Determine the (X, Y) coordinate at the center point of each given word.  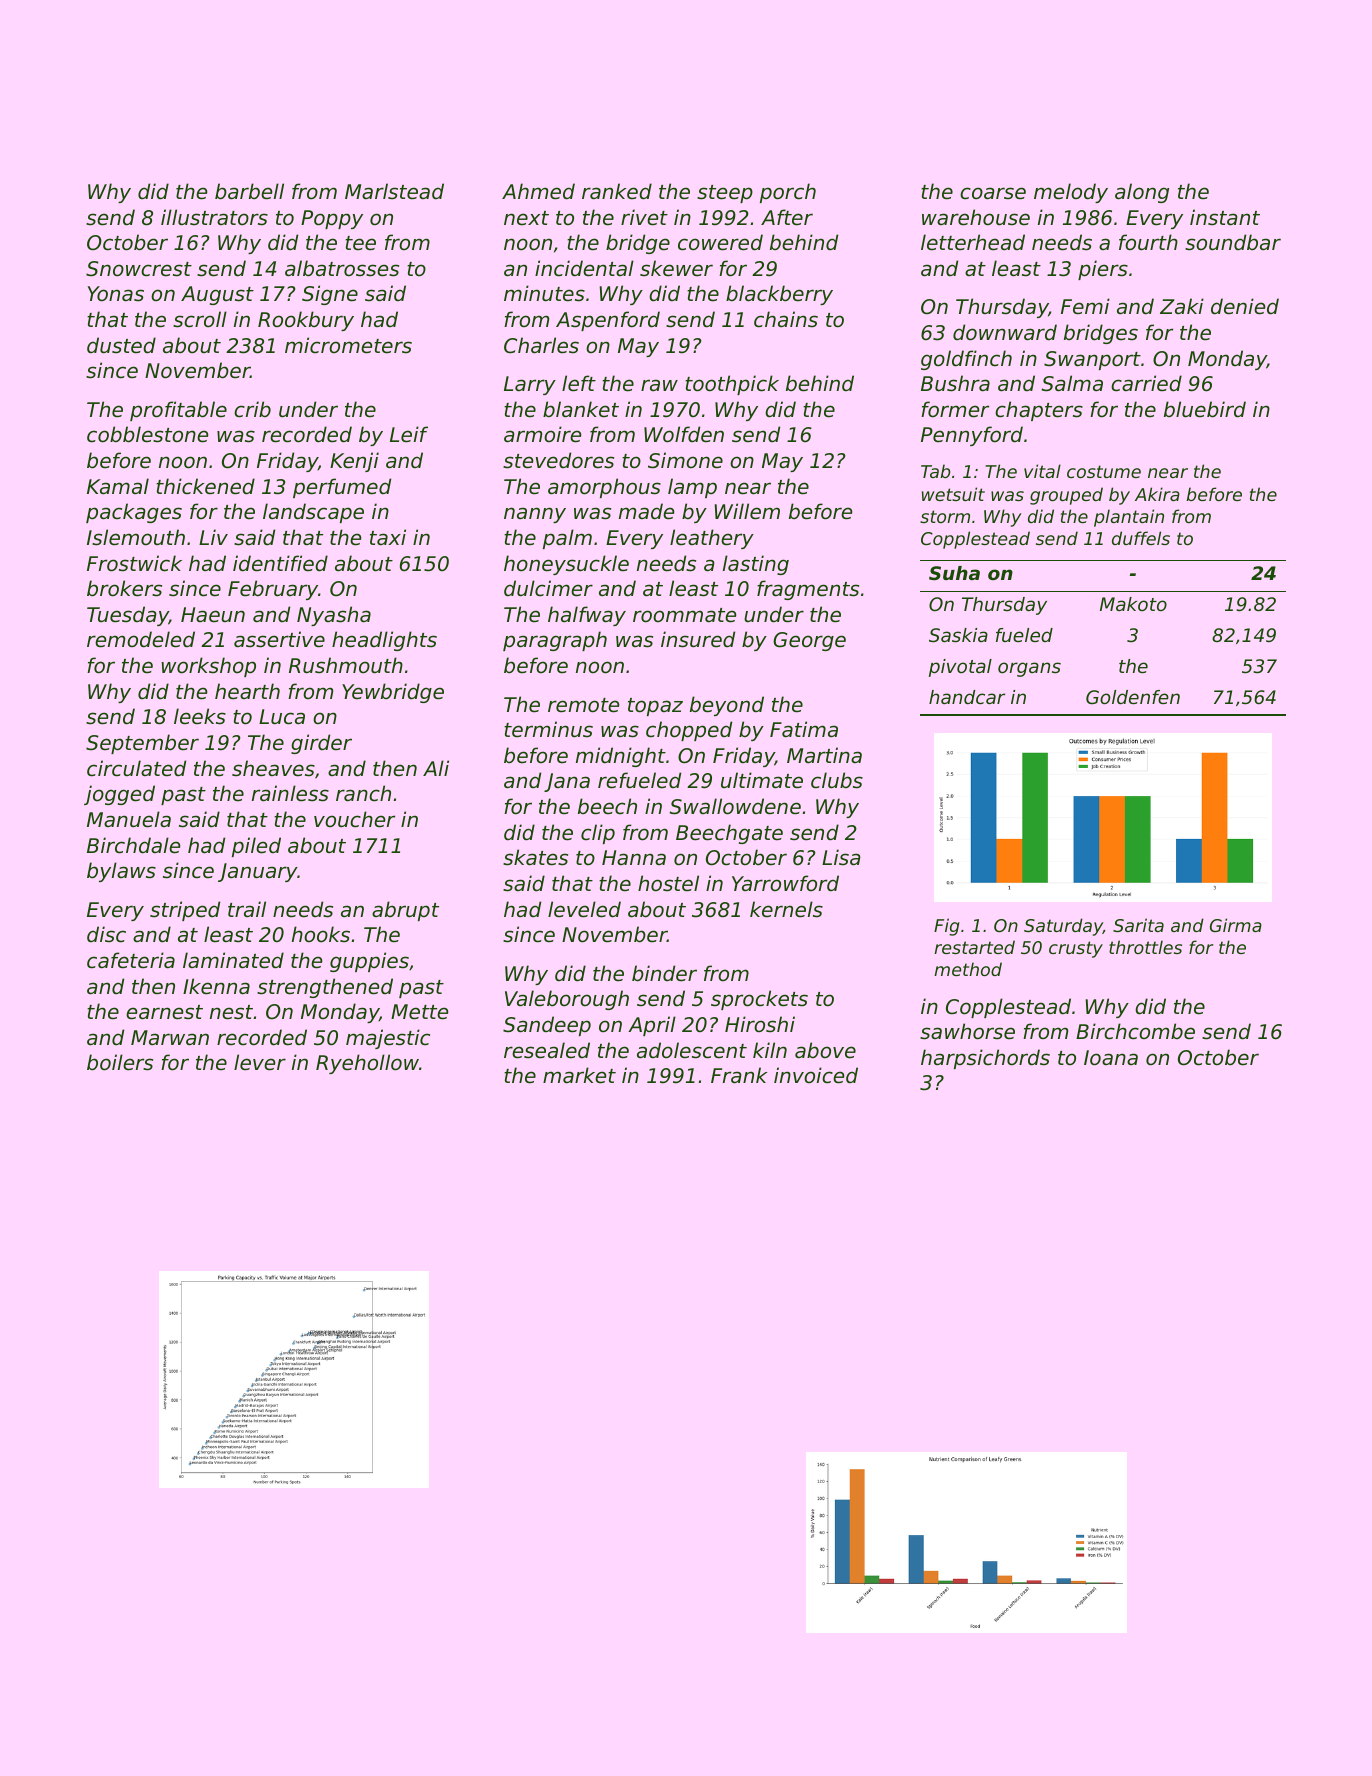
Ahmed (538, 191)
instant (1225, 217)
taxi (388, 537)
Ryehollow (367, 1064)
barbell (249, 191)
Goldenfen (1133, 697)
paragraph (555, 641)
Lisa (841, 857)
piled (256, 847)
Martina (824, 755)
